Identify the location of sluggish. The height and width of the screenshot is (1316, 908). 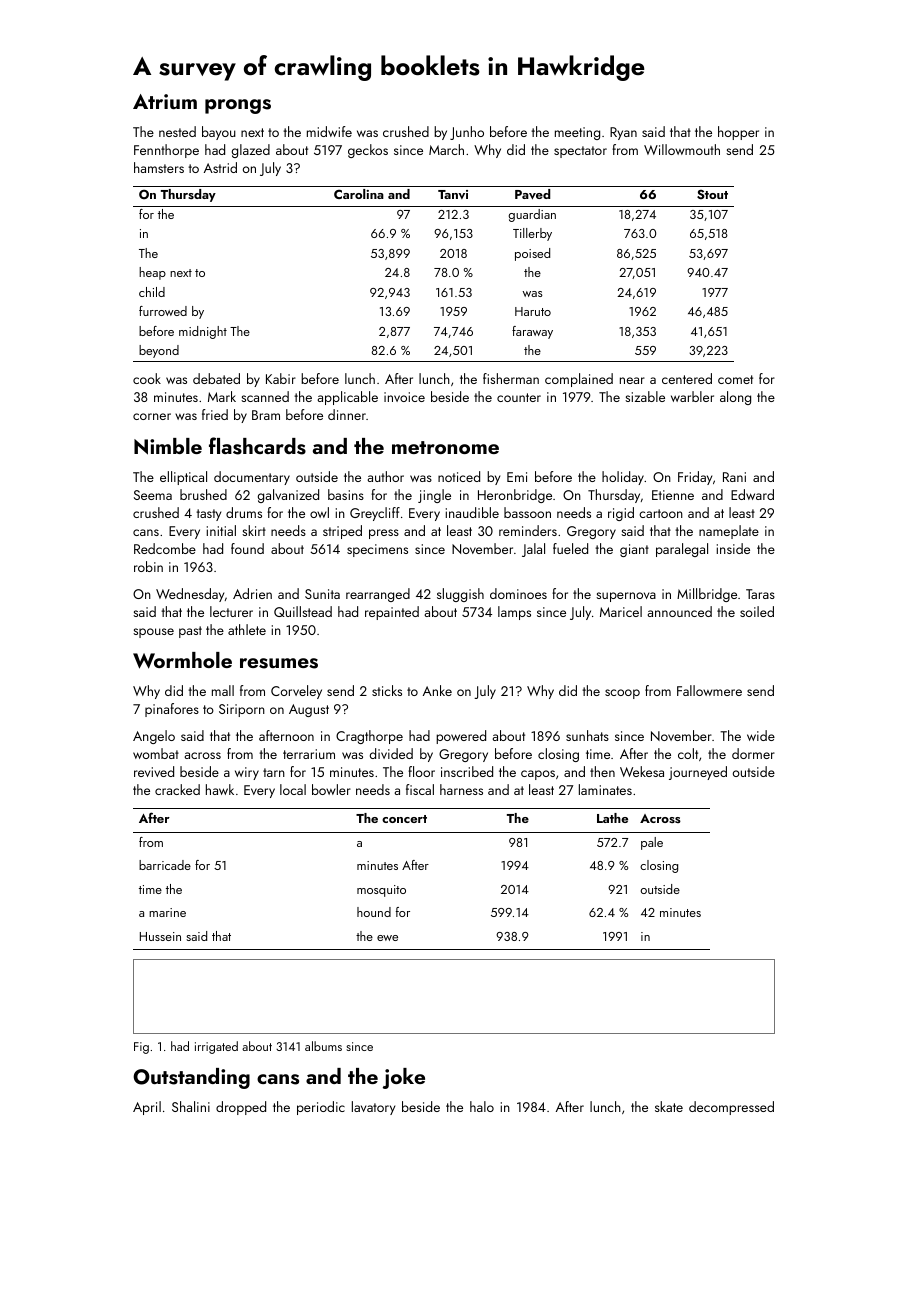
(460, 595).
